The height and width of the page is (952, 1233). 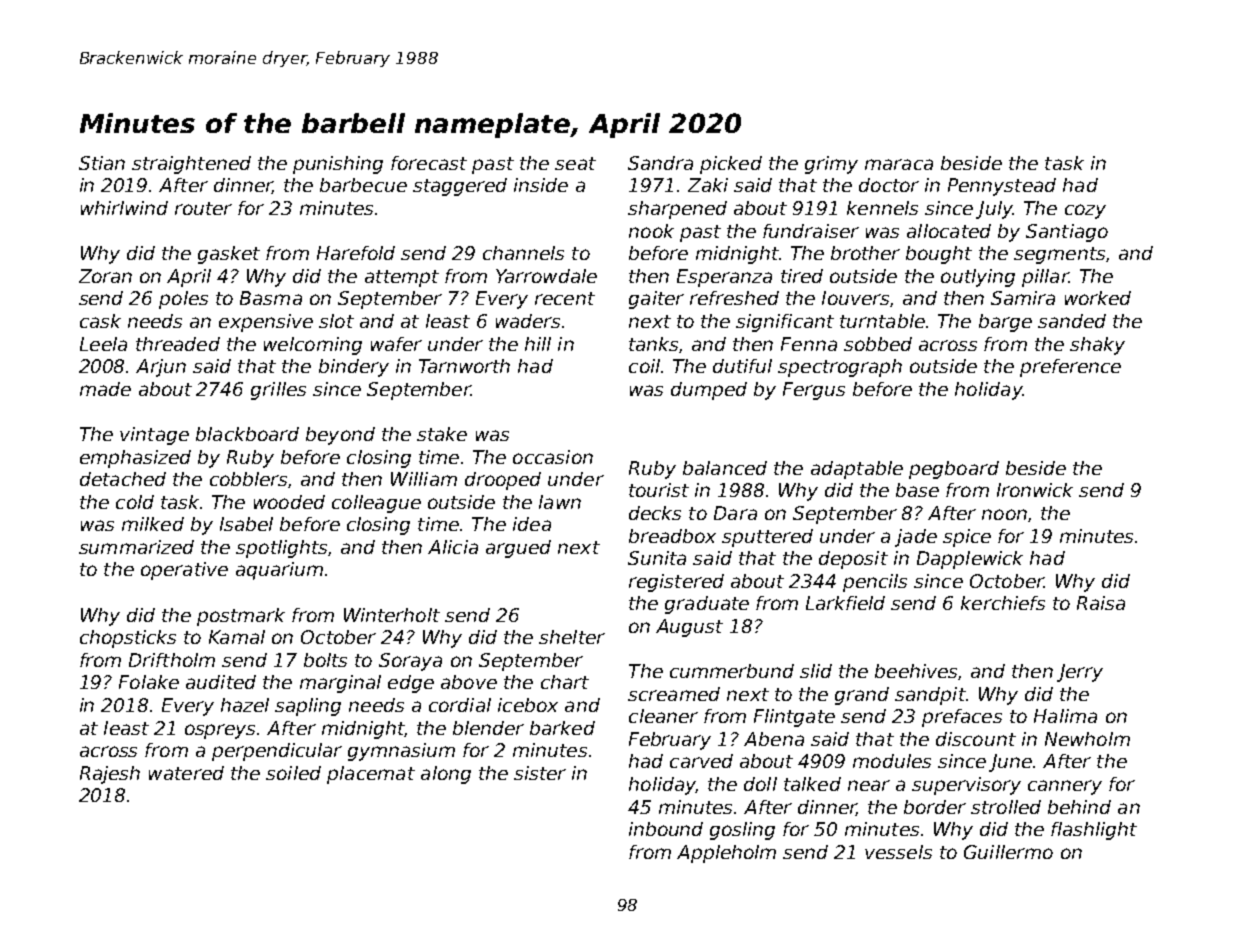 I want to click on whirlwind, so click(x=124, y=208).
